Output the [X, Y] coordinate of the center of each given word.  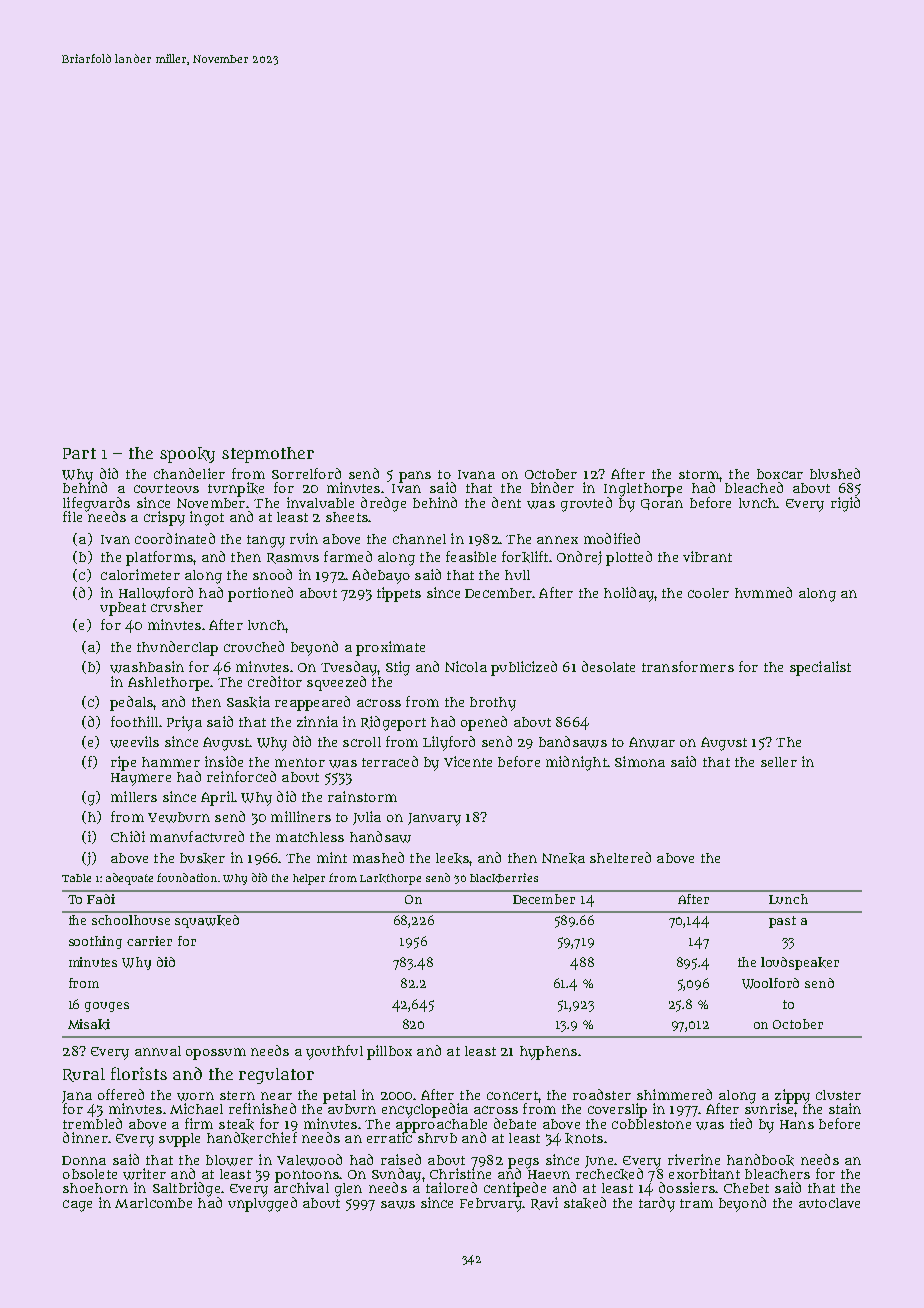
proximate [390, 648]
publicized [524, 668]
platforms [159, 558]
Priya [184, 723]
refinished [262, 1108]
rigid [845, 504]
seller [779, 762]
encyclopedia [425, 1110]
